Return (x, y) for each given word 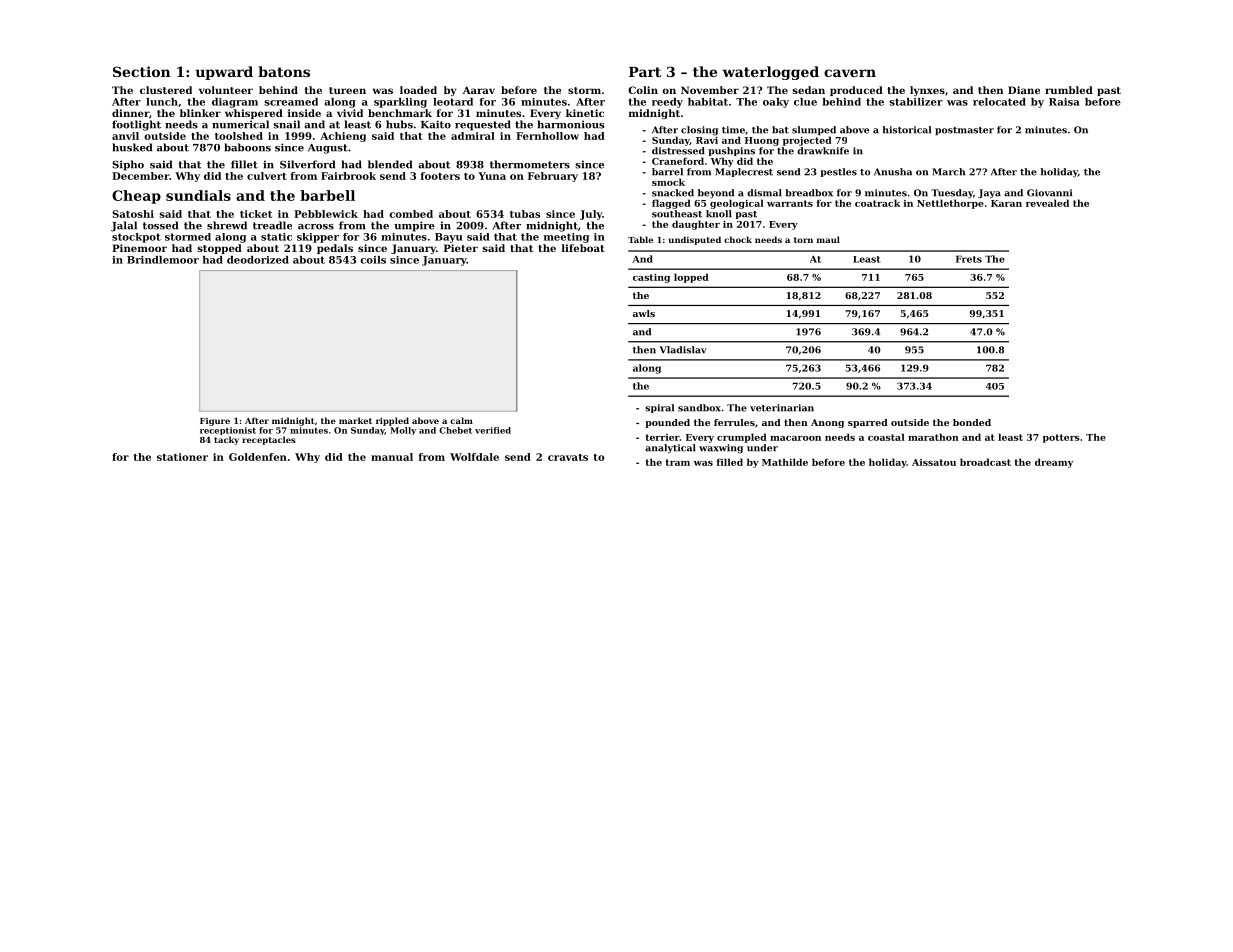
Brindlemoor (163, 260)
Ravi (707, 140)
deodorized (258, 260)
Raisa (1064, 102)
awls (644, 313)
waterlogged (771, 73)
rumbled (1069, 90)
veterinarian (782, 408)
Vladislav (683, 350)
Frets (969, 259)
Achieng (343, 137)
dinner (130, 113)
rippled (392, 421)
